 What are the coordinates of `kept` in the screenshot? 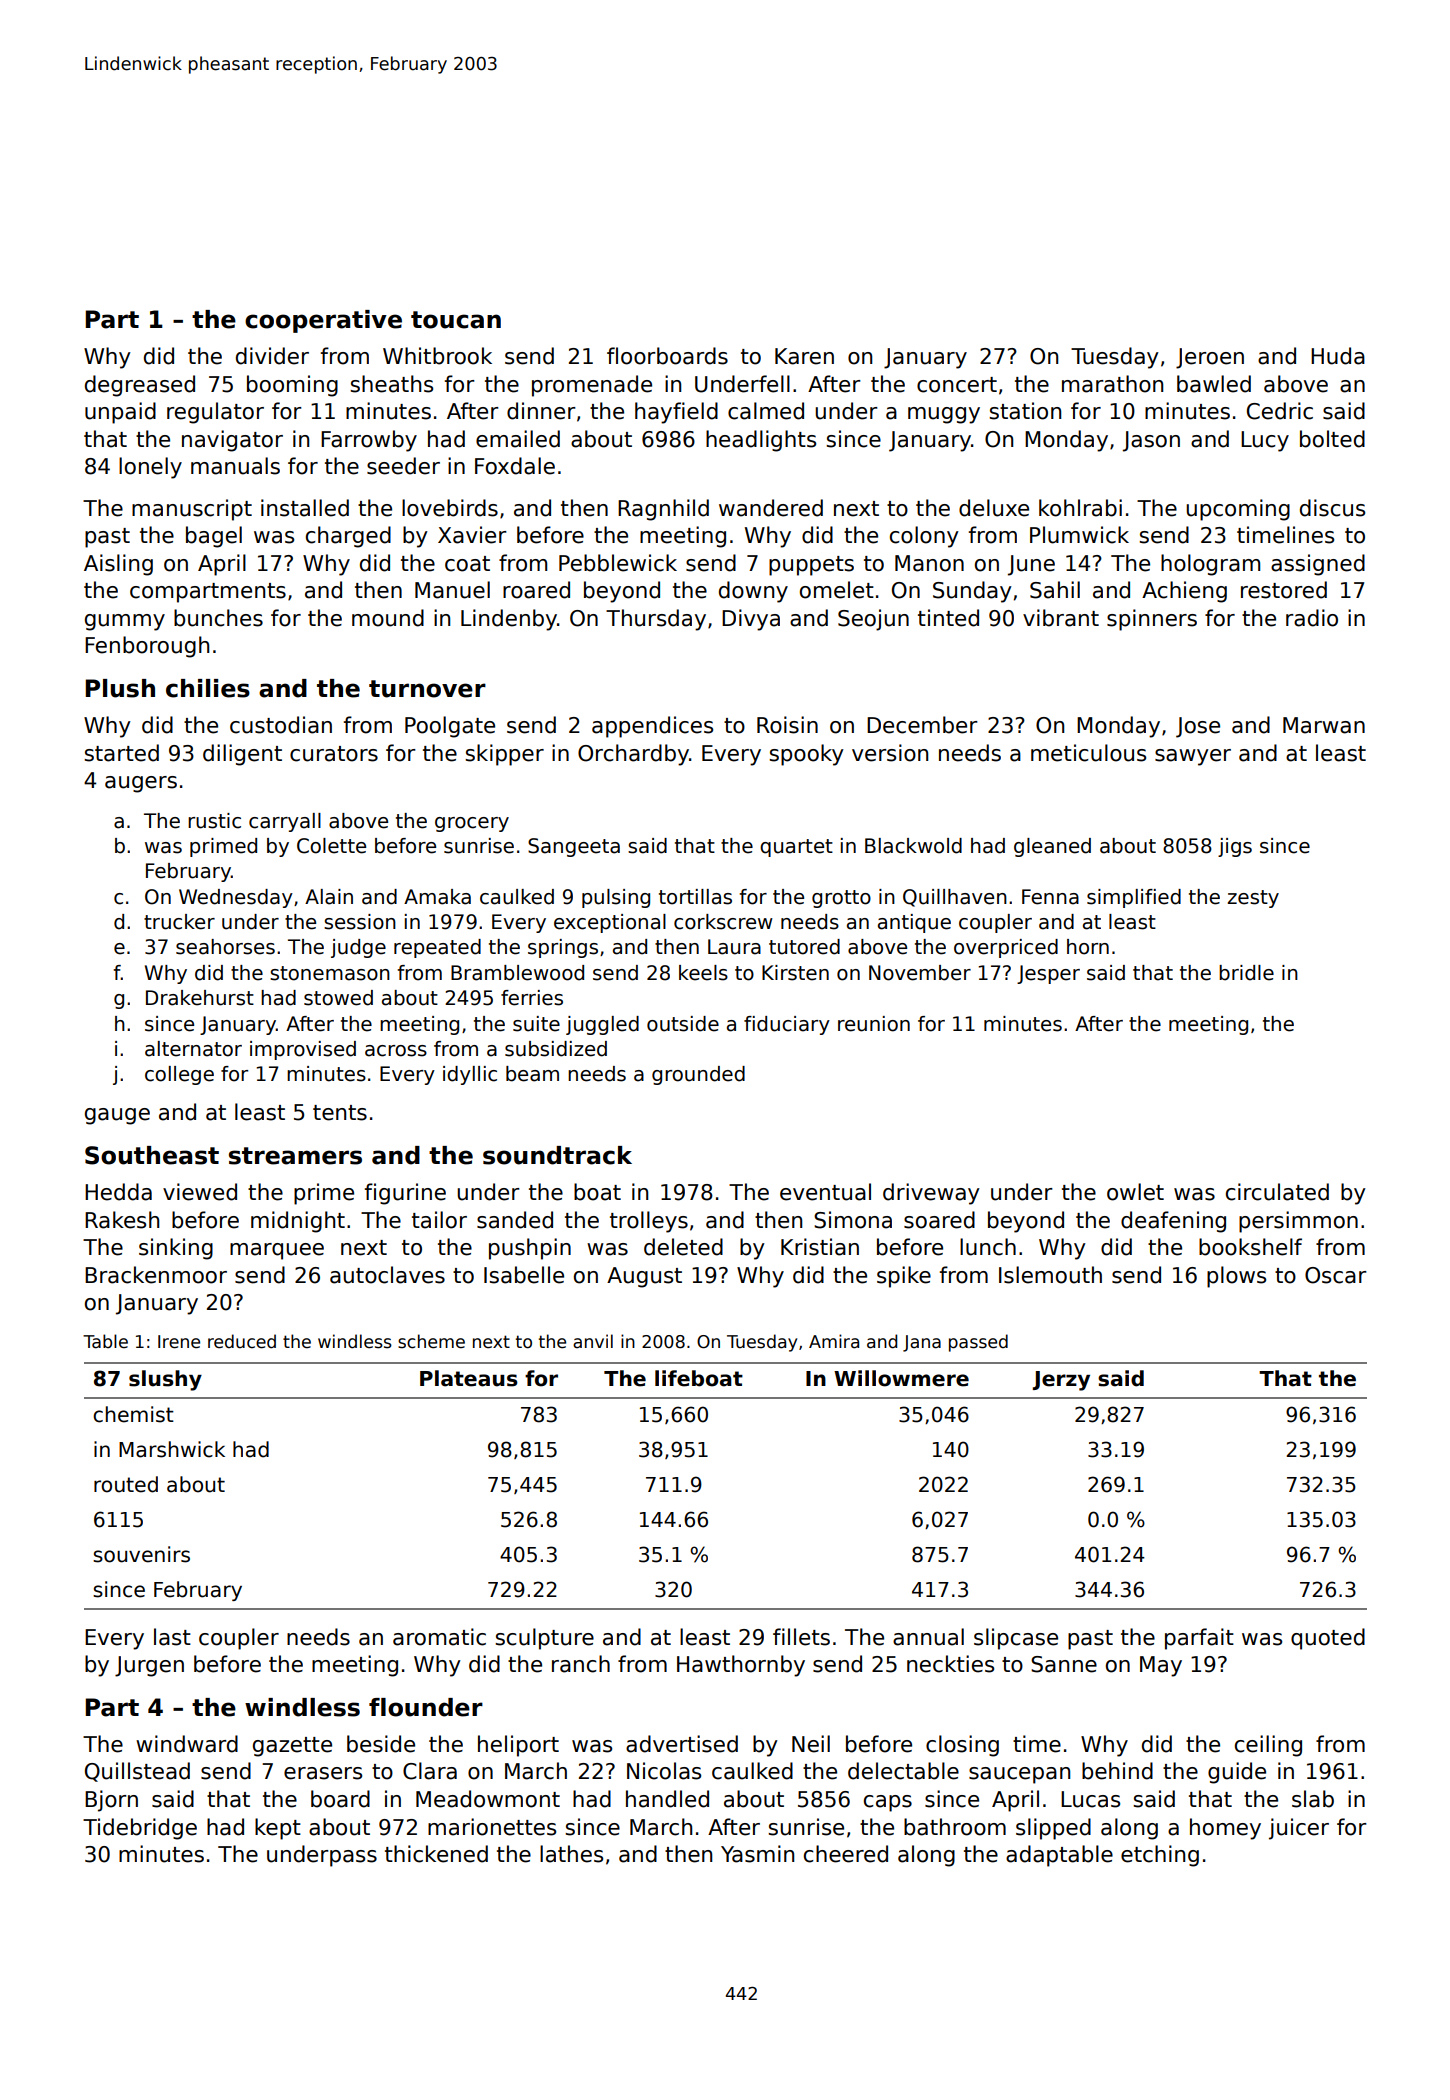 It's located at (278, 1829).
